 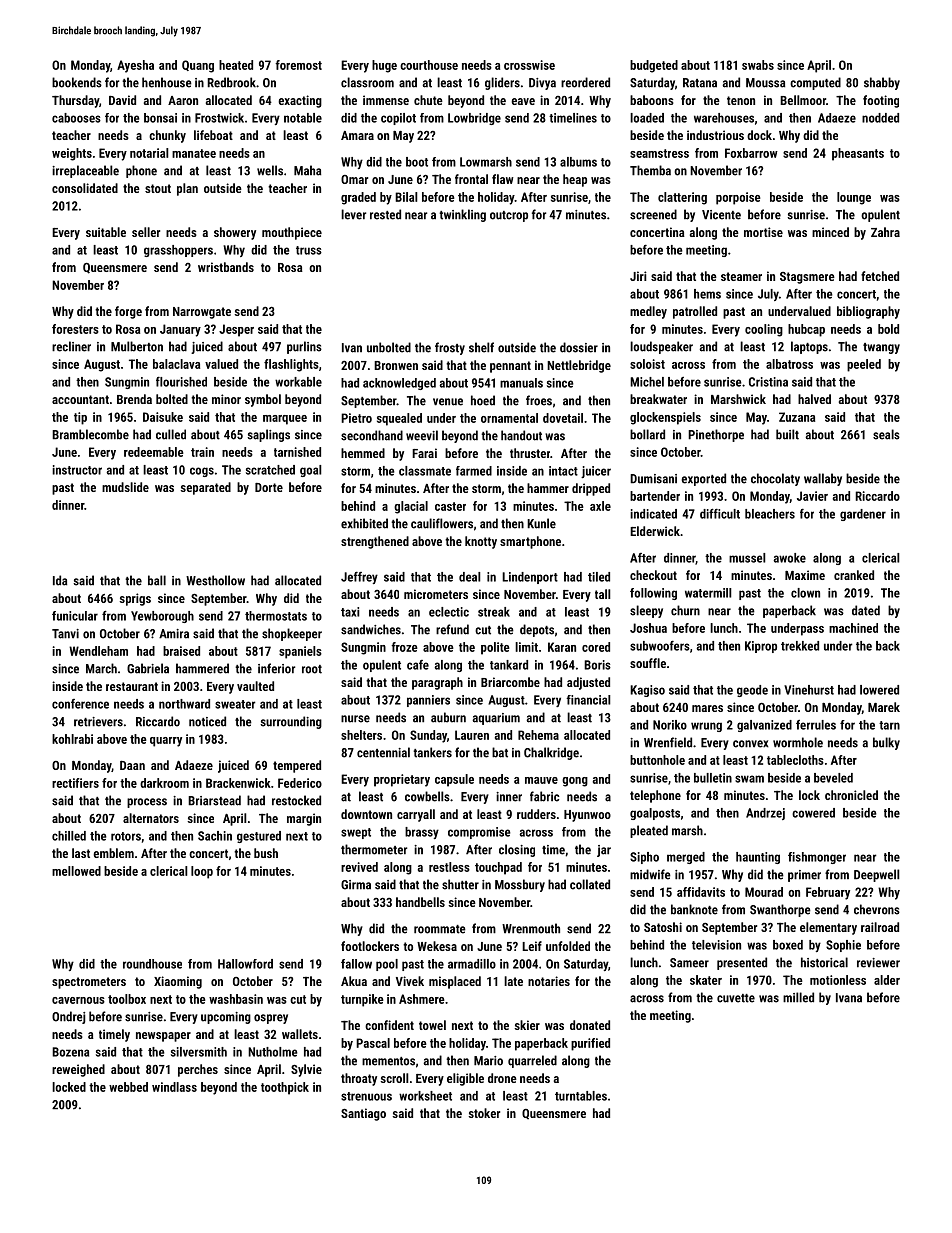 I want to click on misplaced, so click(x=455, y=982).
